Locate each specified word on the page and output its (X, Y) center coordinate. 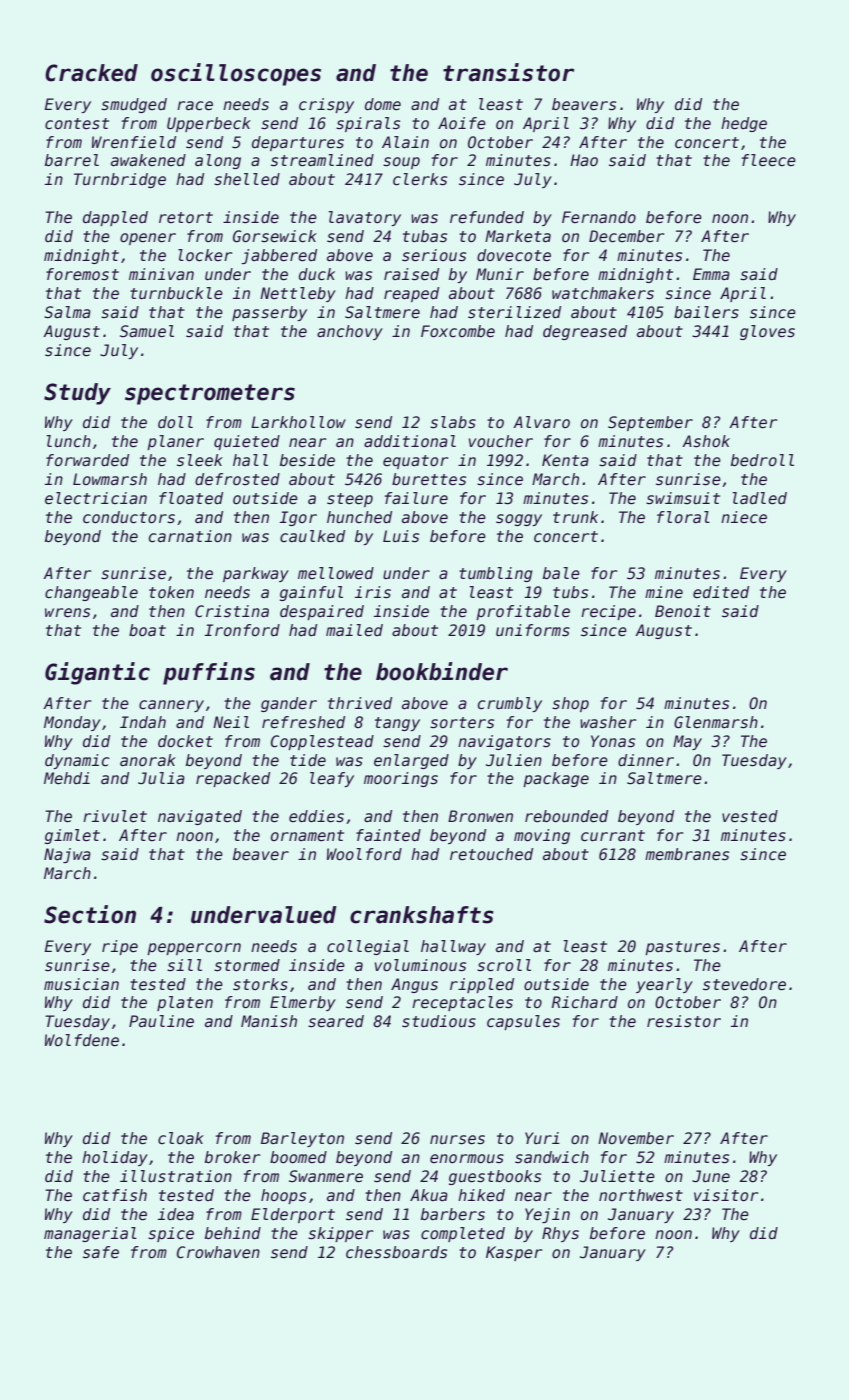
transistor (508, 72)
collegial (368, 947)
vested (750, 816)
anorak (148, 760)
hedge (744, 124)
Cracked (91, 73)
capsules (523, 1022)
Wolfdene (82, 1040)
